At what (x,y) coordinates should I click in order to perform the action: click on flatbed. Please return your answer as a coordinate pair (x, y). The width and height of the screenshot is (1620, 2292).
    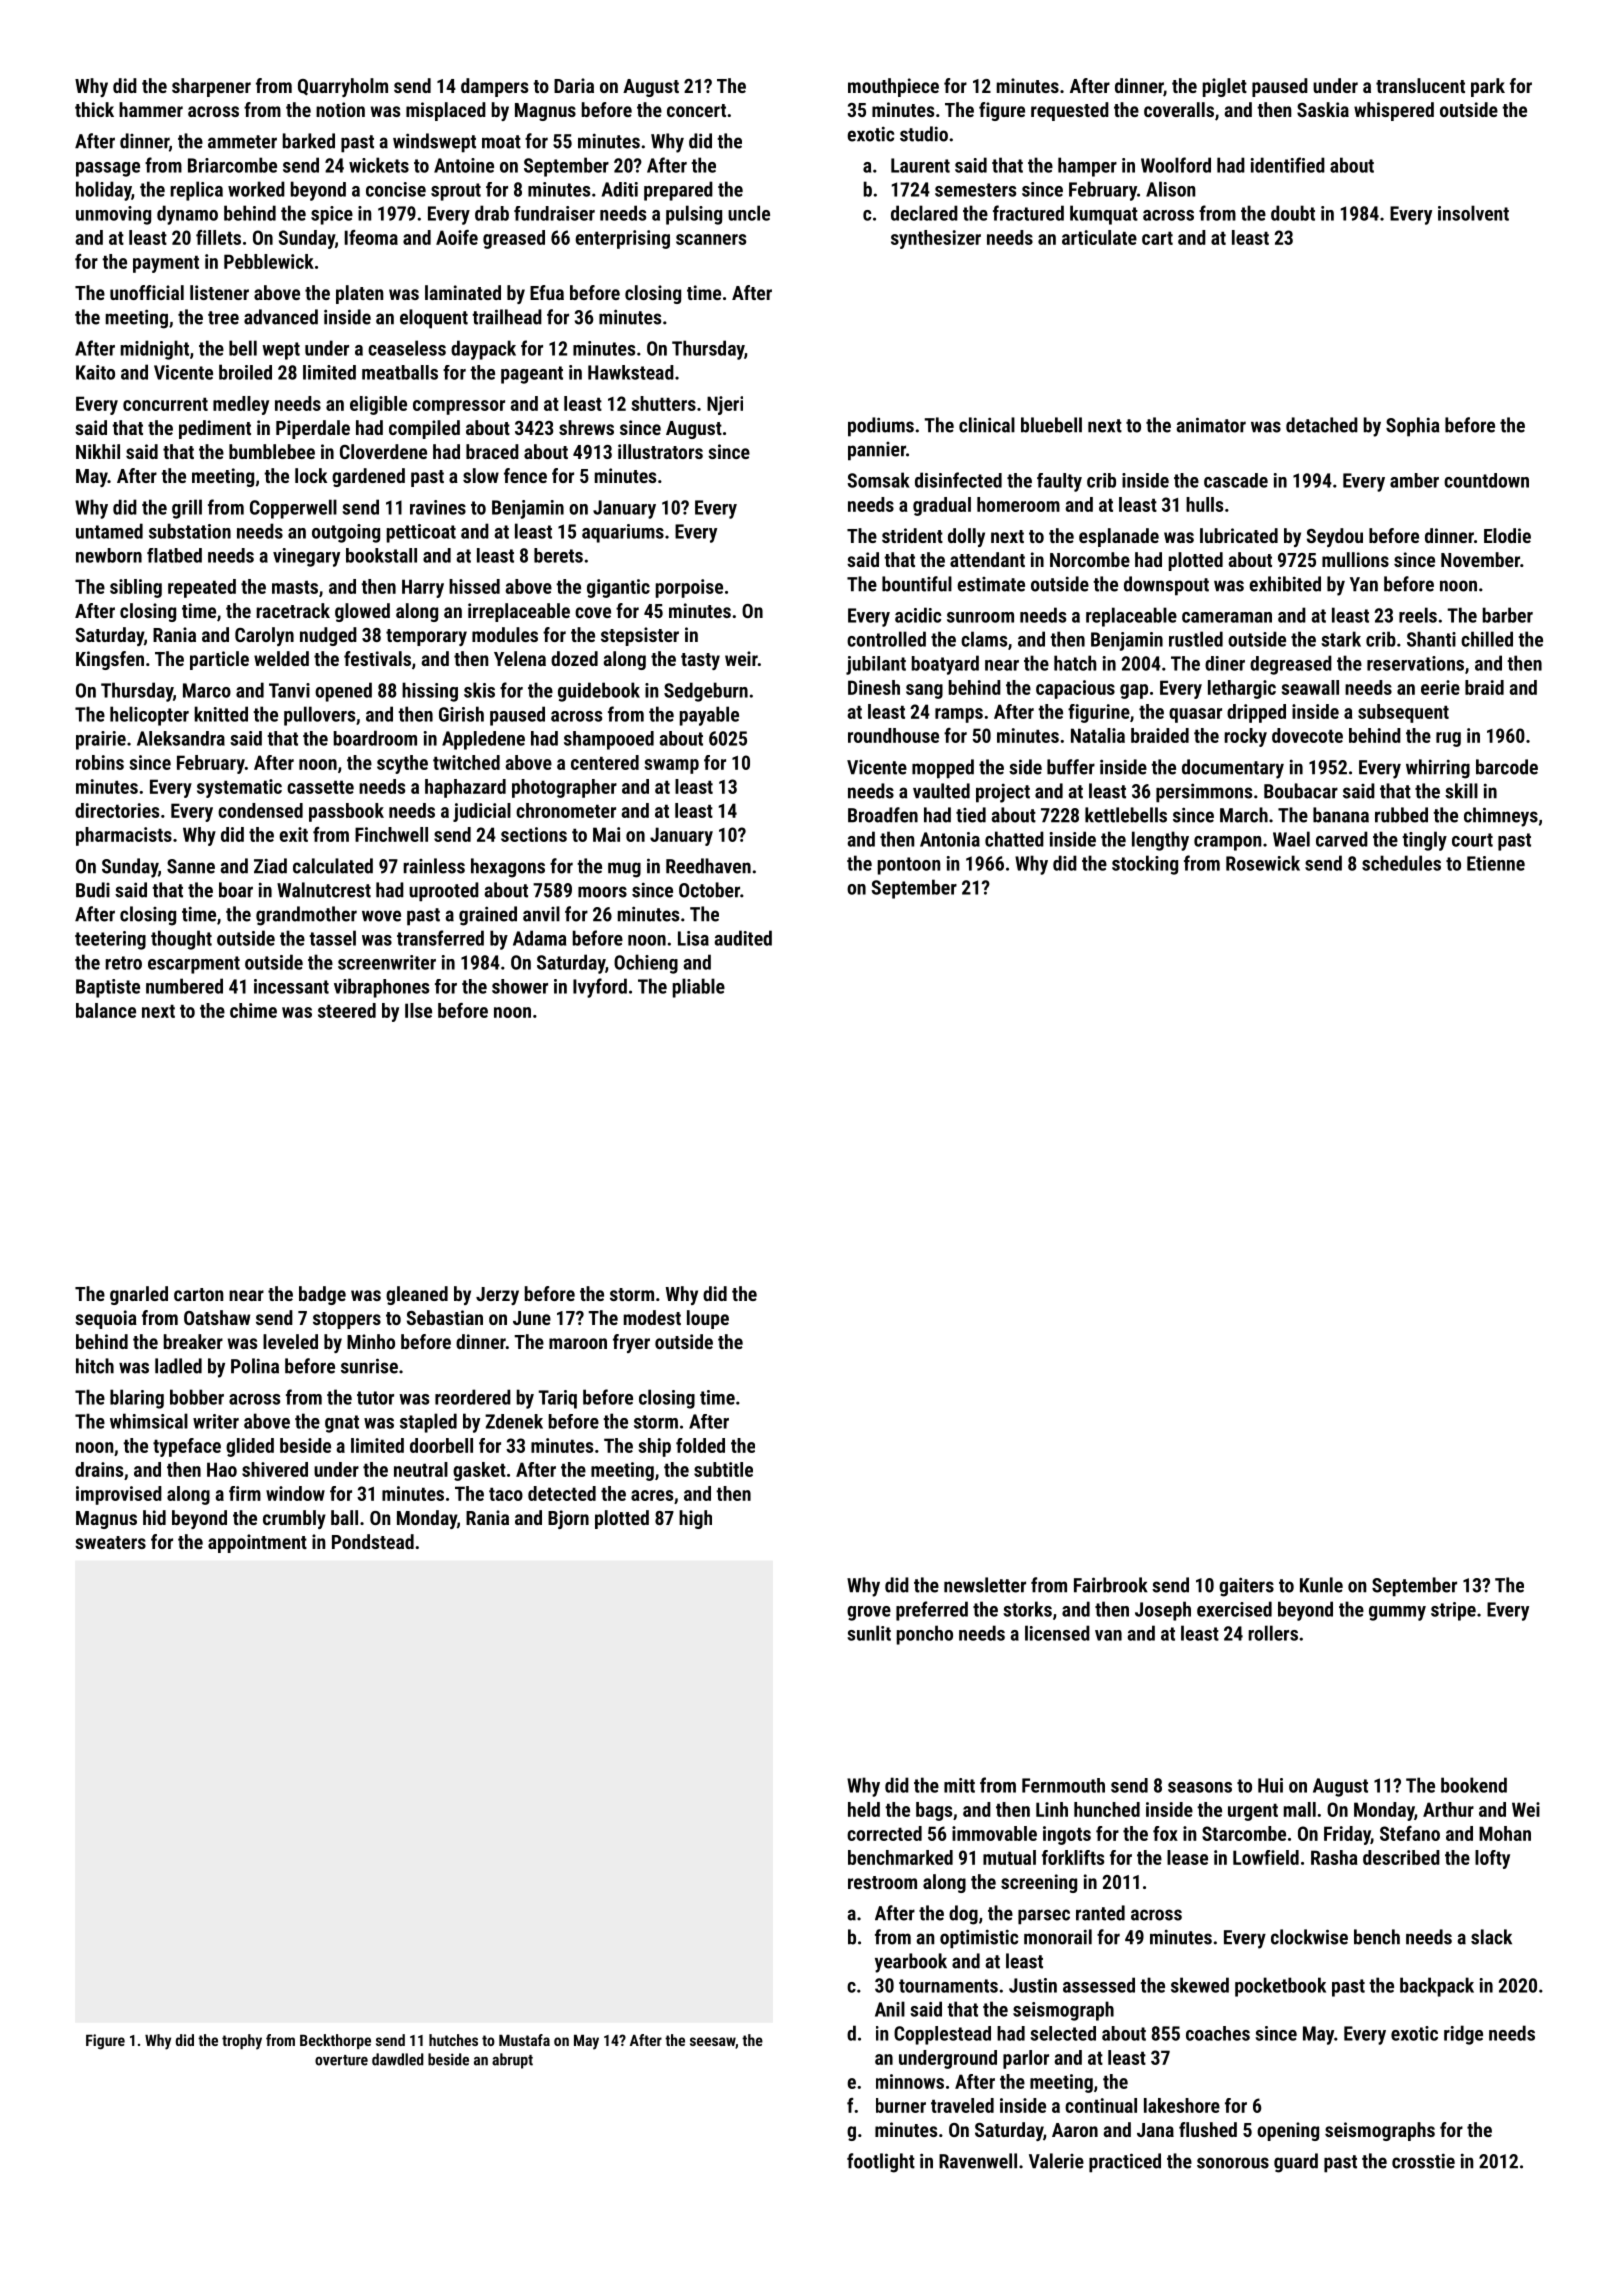
    Looking at the image, I should click on (174, 555).
